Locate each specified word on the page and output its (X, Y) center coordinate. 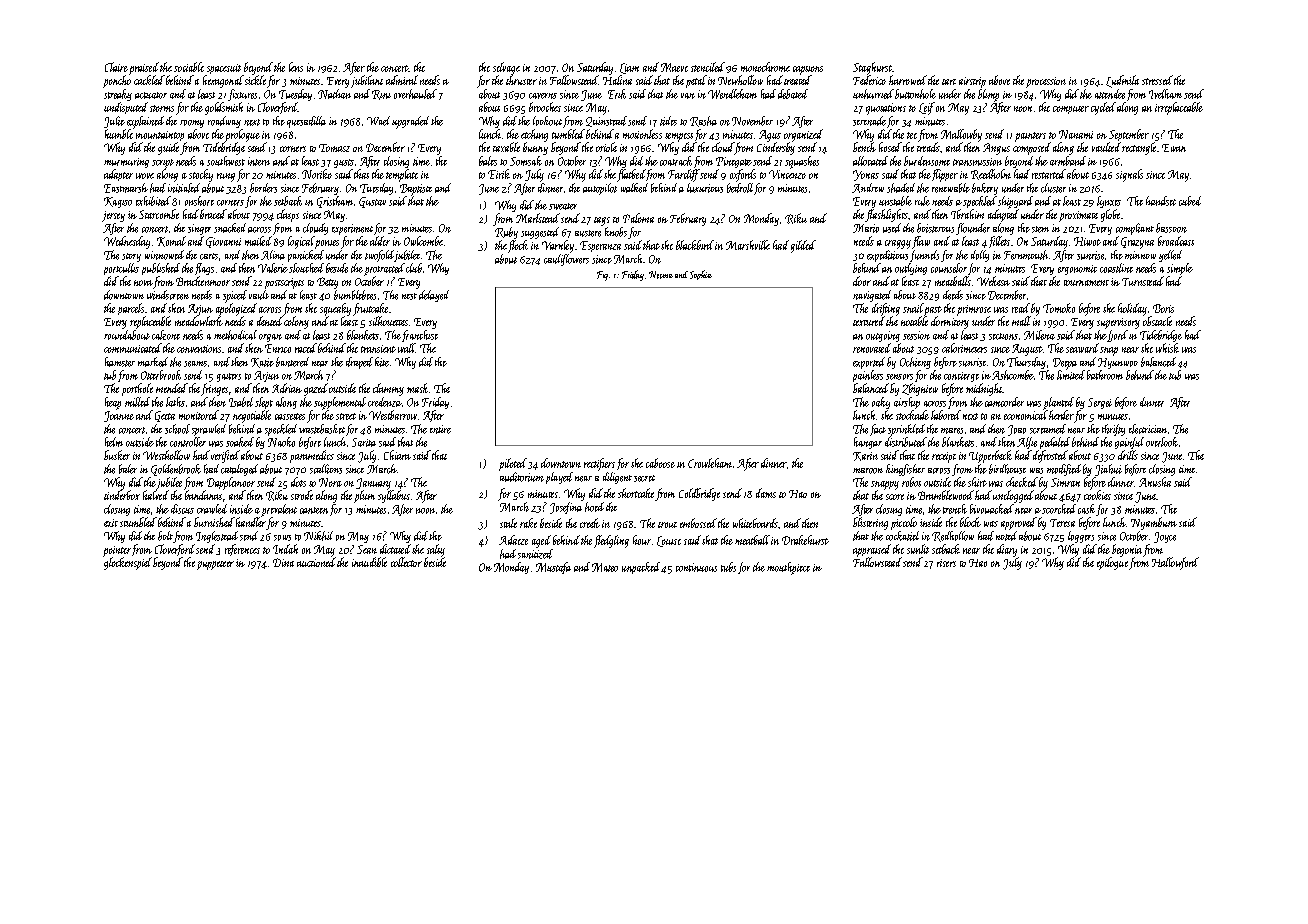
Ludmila (1122, 81)
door (862, 281)
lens (296, 67)
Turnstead (1143, 281)
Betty (327, 283)
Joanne (119, 416)
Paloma (638, 218)
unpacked (641, 568)
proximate (1078, 216)
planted (1058, 403)
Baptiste (416, 190)
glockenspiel (128, 563)
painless (868, 376)
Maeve (674, 67)
